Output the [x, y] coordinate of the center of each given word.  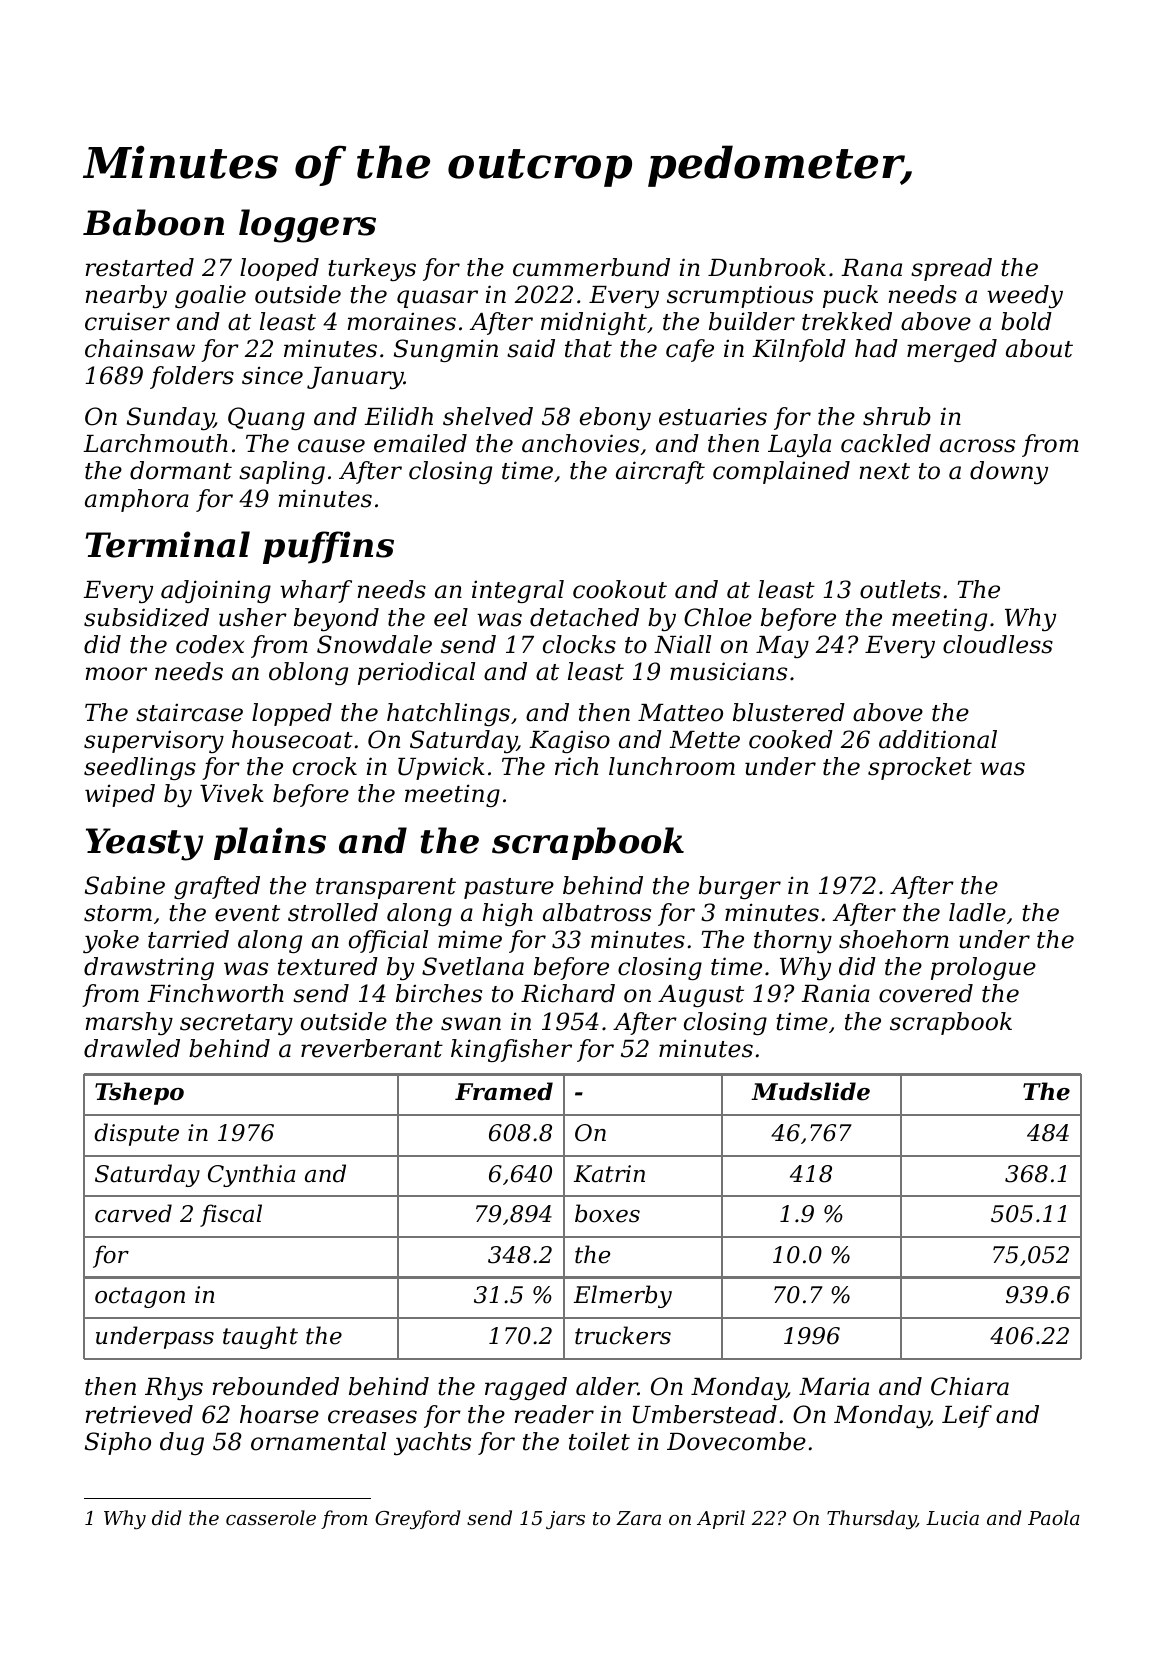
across [977, 446]
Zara [638, 1518]
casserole [271, 1517]
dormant [181, 470]
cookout [620, 589]
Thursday [871, 1519]
